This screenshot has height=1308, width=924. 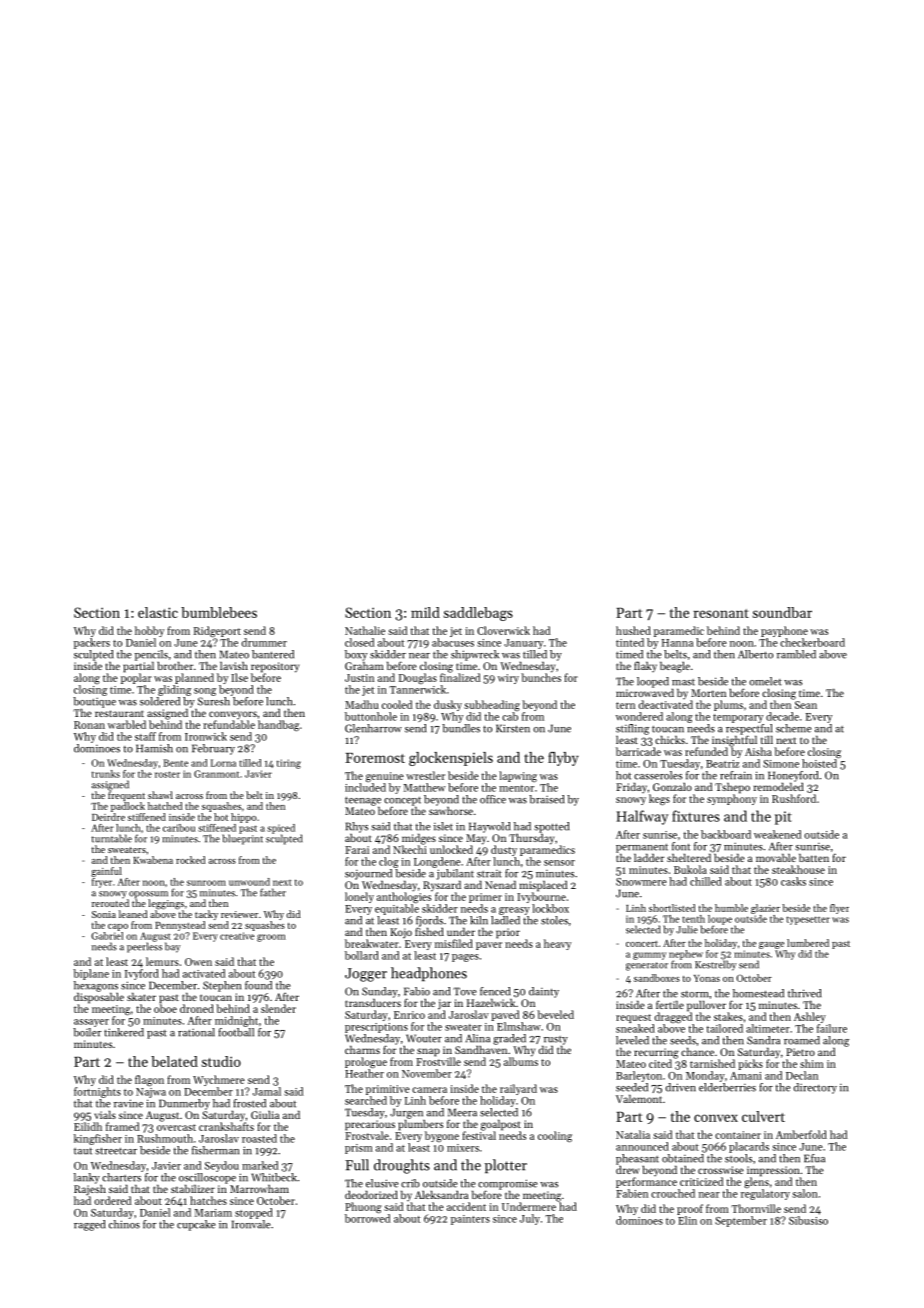 What do you see at coordinates (451, 849) in the screenshot?
I see `unlocked` at bounding box center [451, 849].
